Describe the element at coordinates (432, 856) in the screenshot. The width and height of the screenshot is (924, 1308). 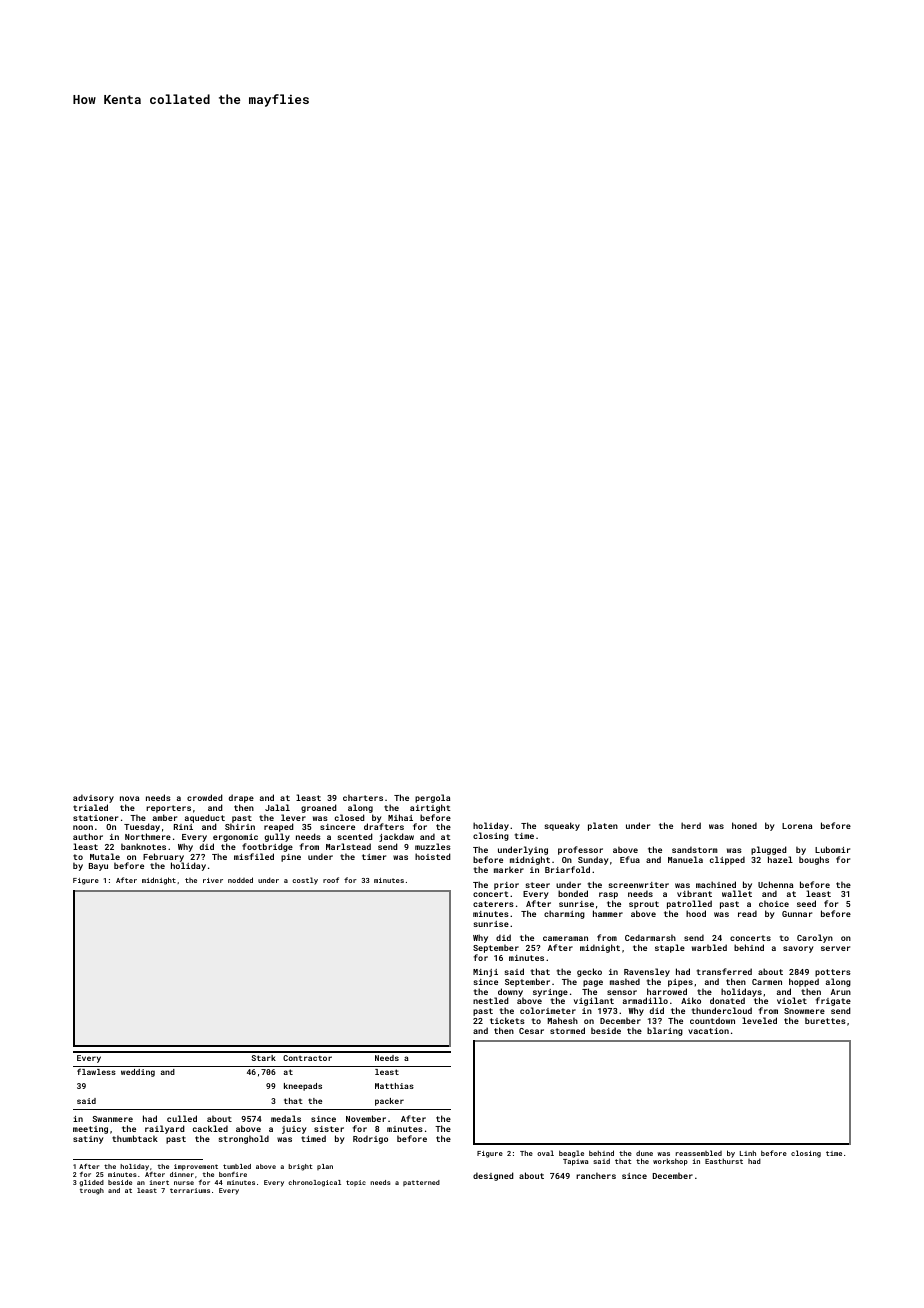
I see `hoisted` at that location.
